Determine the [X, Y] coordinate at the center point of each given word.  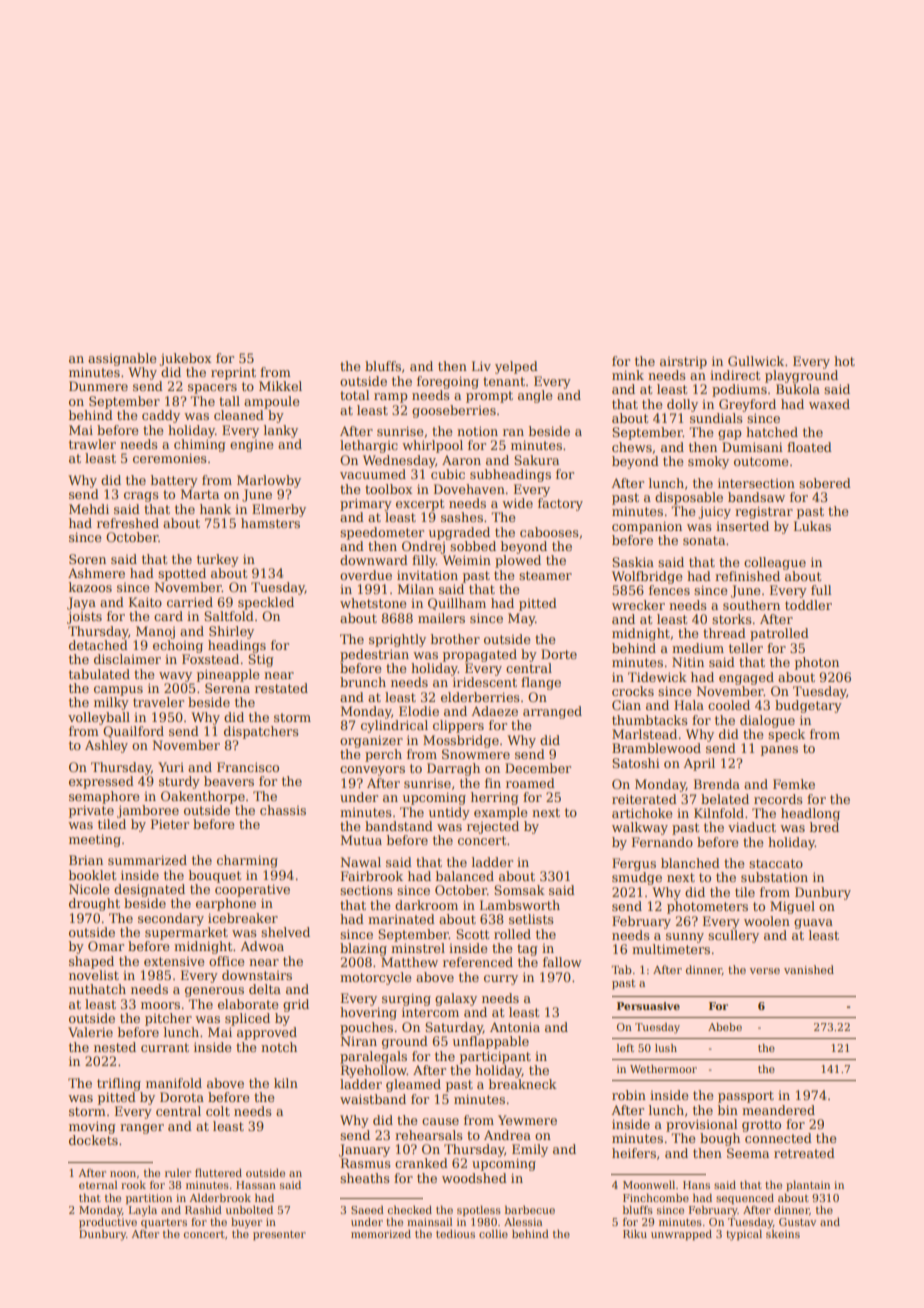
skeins [783, 1233]
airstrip [683, 363]
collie [493, 1233]
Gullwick [756, 361]
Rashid [203, 1209]
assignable [122, 359]
